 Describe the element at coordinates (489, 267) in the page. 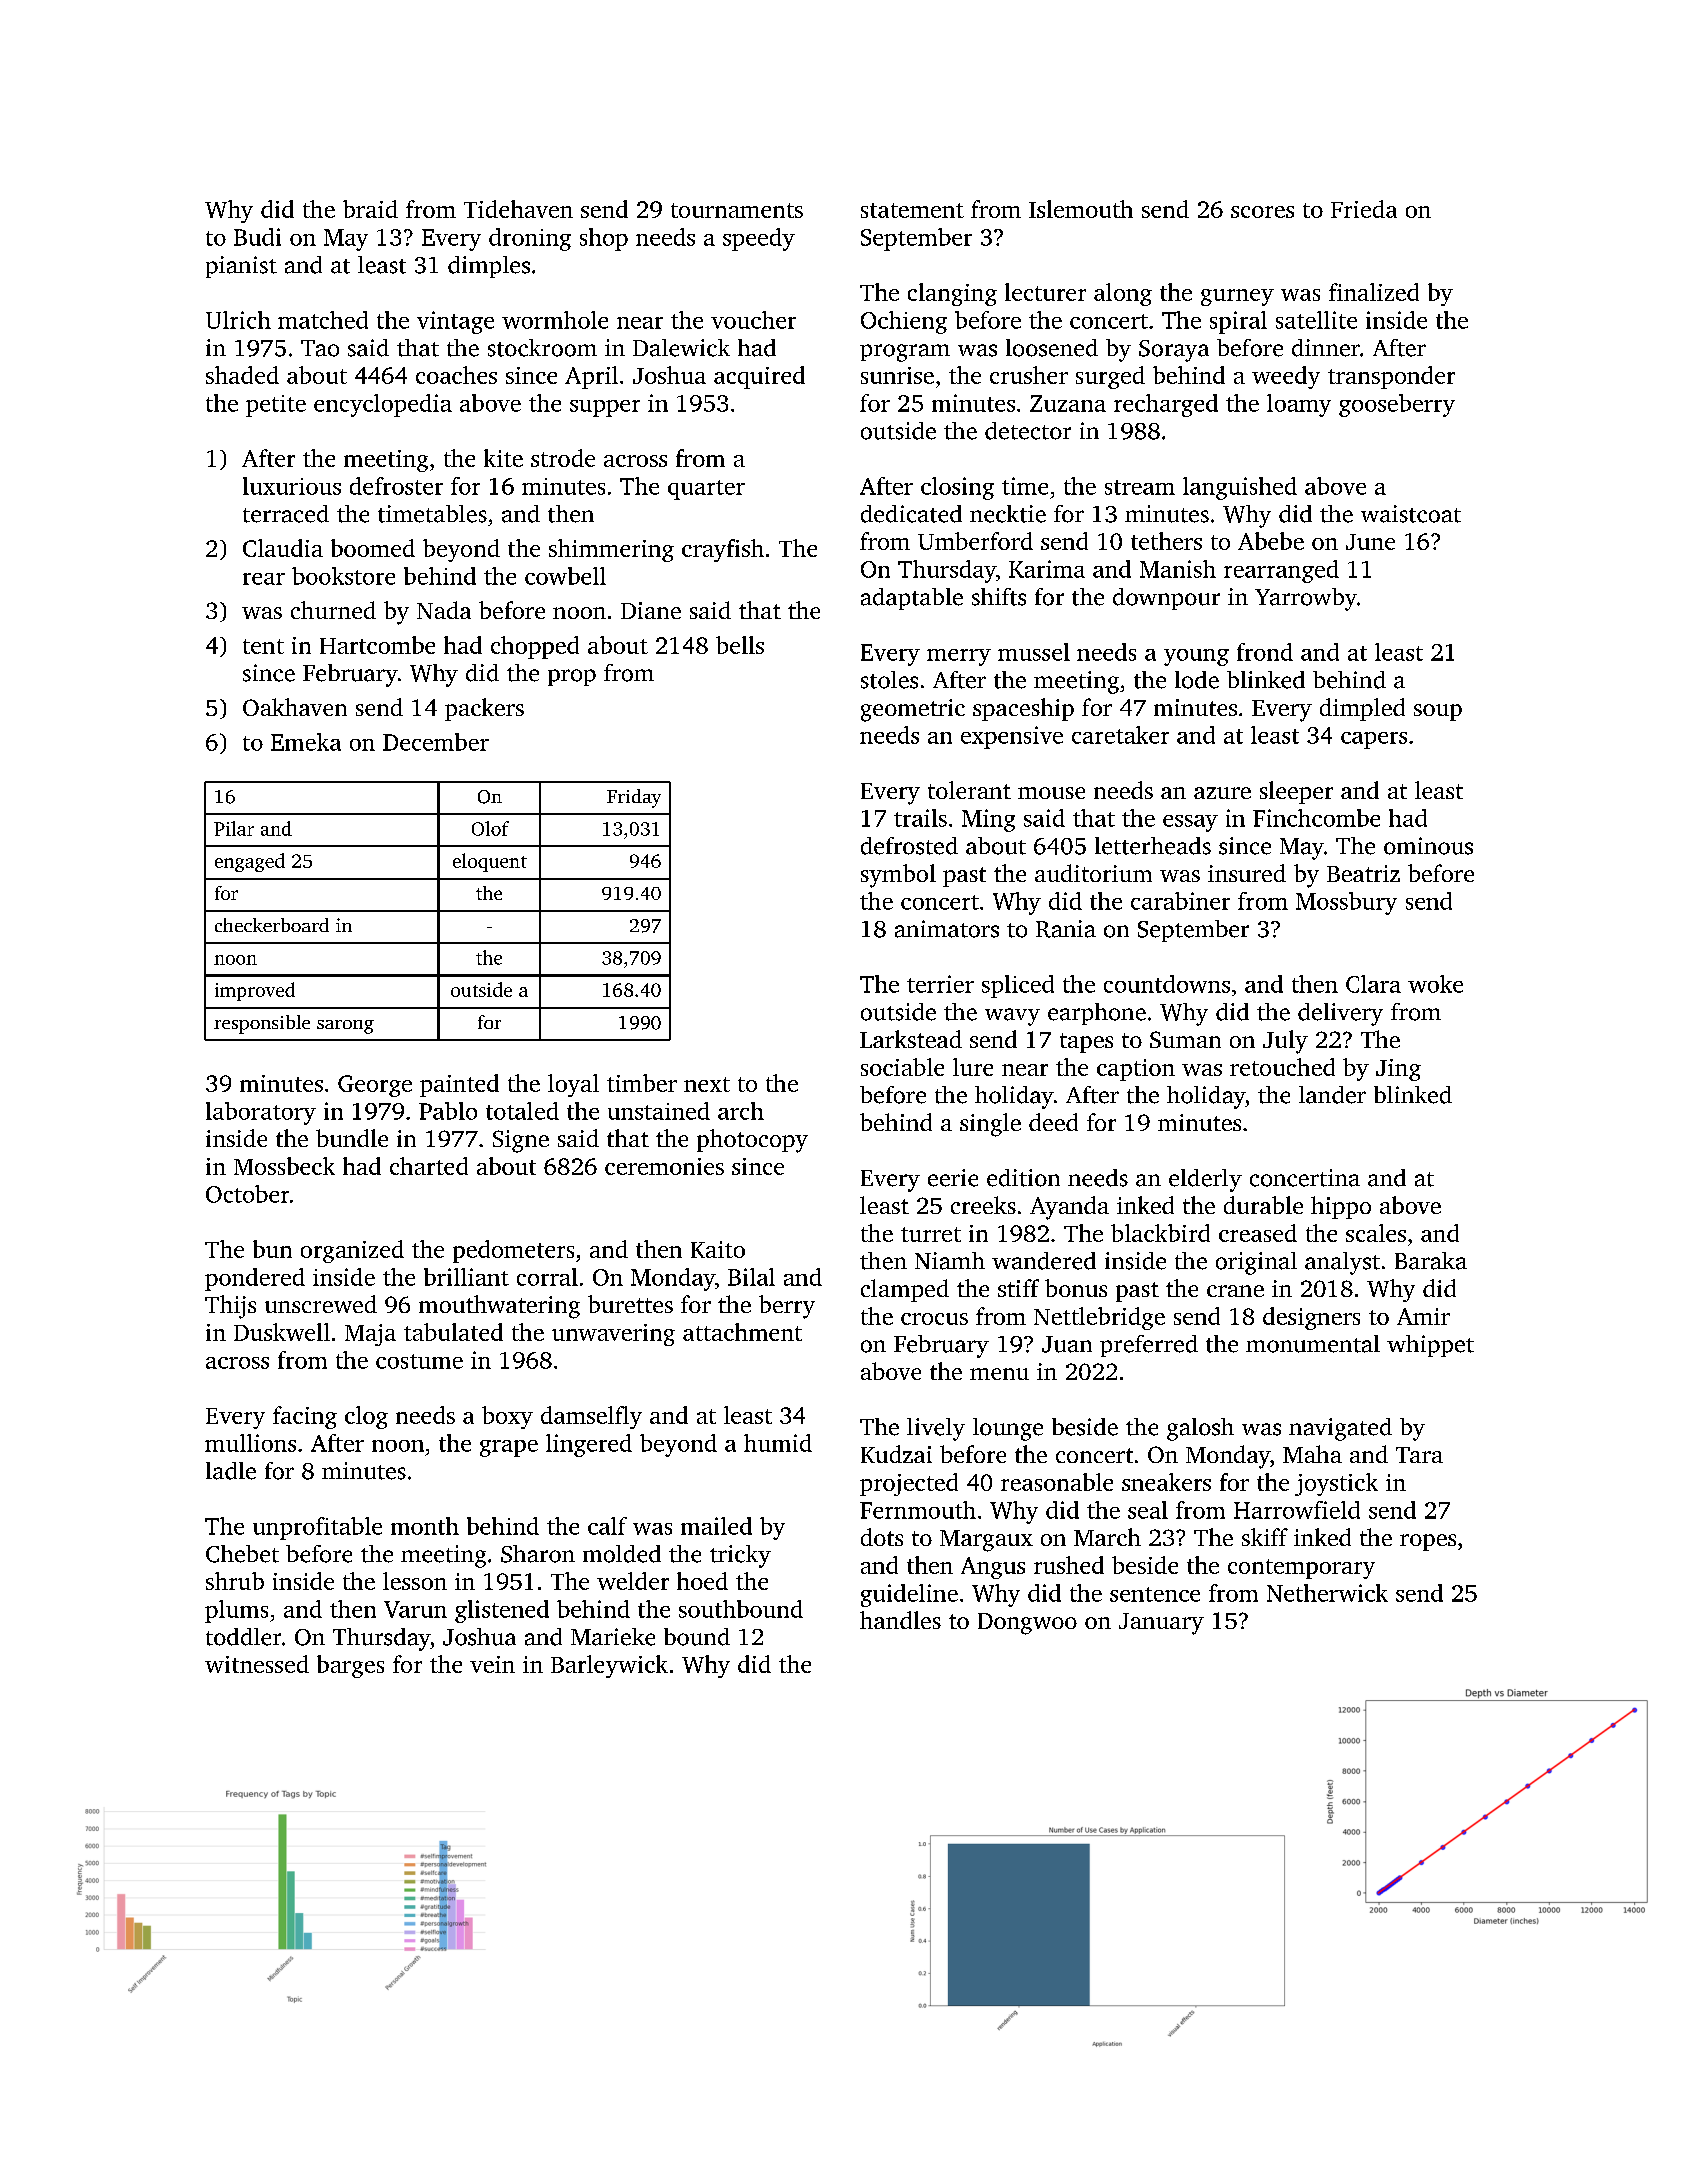

I see `dimples` at that location.
